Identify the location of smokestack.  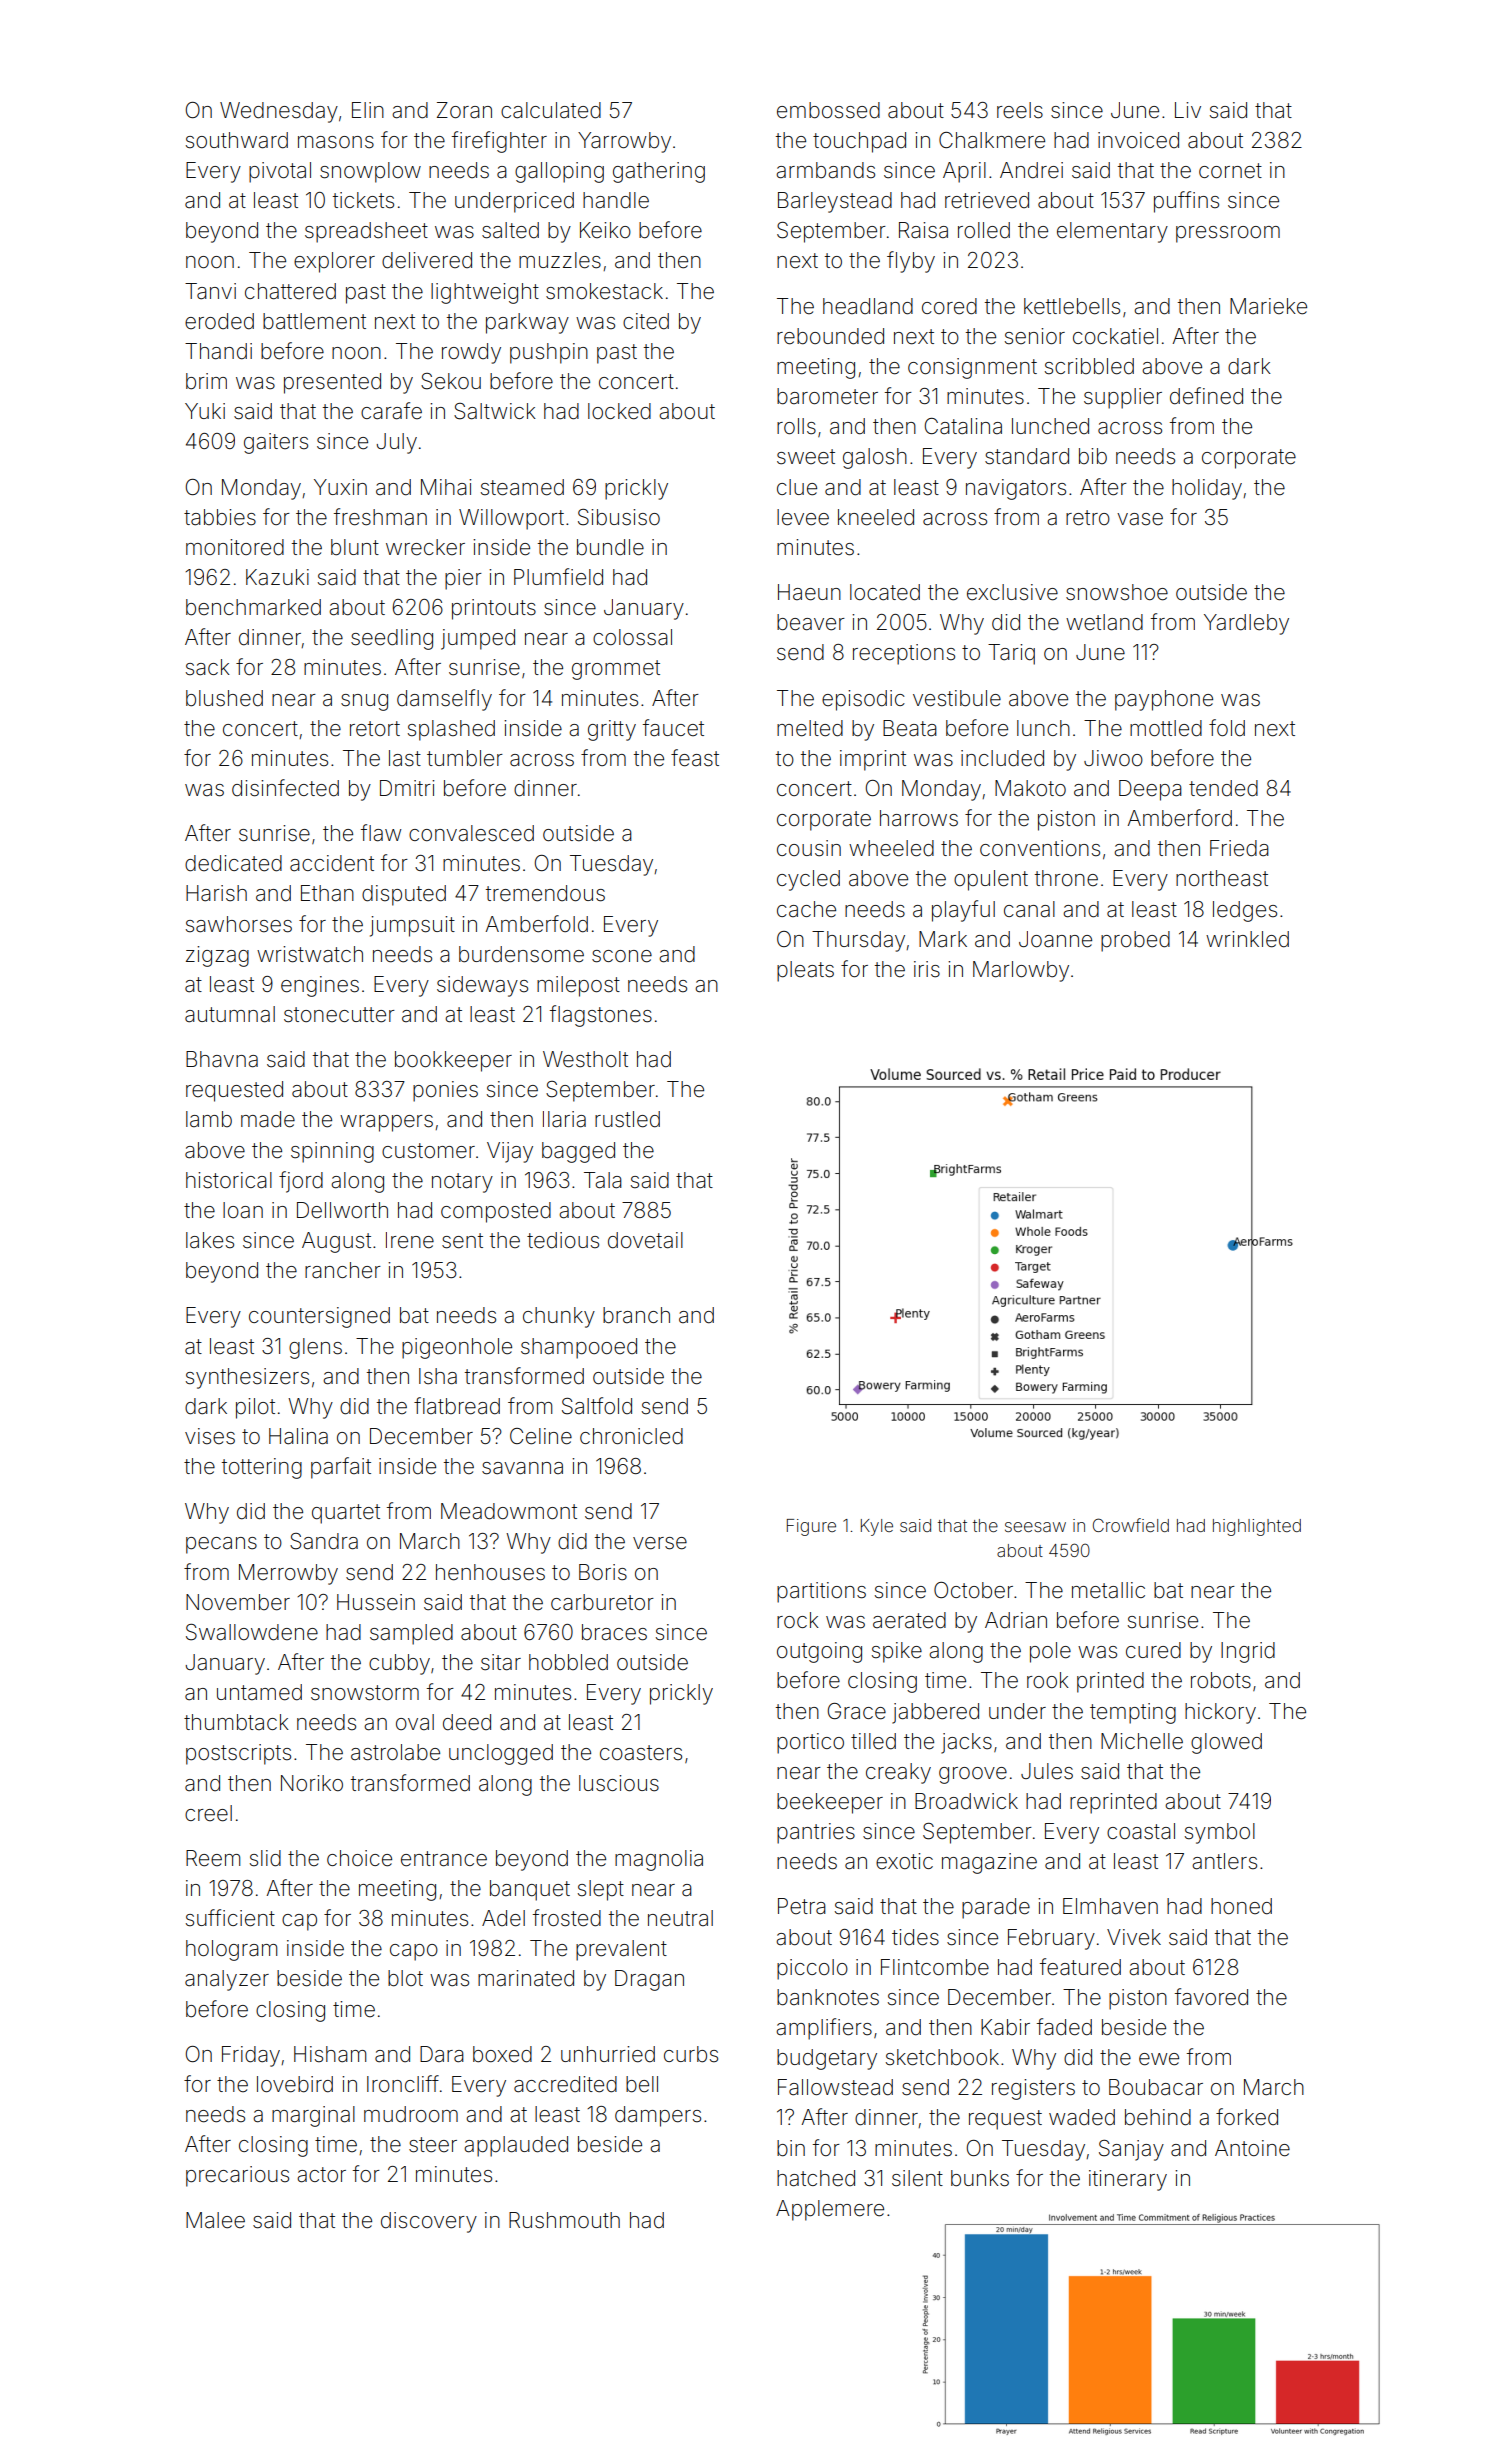
(604, 291).
